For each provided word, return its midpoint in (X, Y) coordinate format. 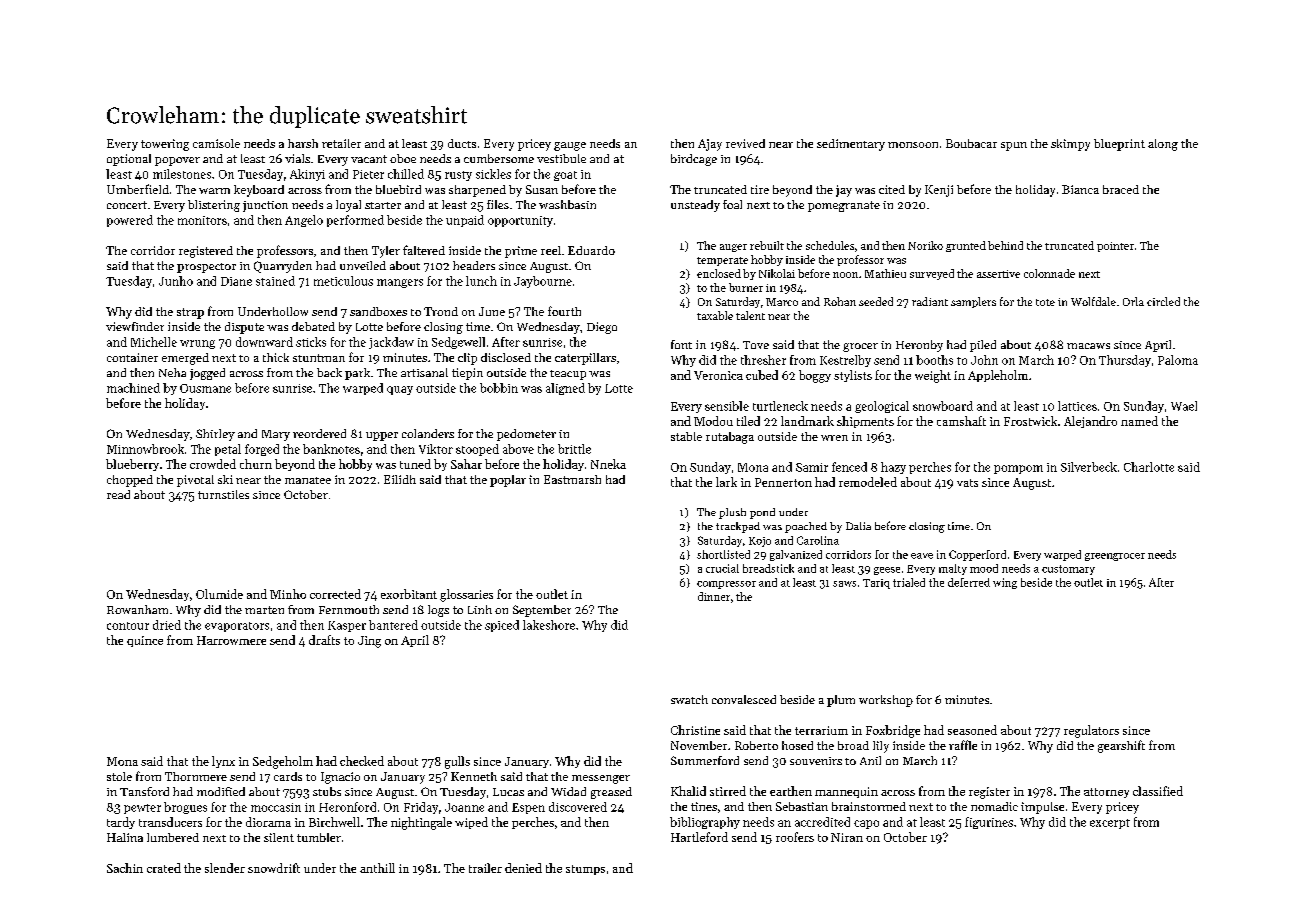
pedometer (526, 435)
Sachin (125, 868)
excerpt (1110, 824)
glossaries (466, 595)
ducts (462, 143)
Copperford (977, 555)
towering (165, 145)
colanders (428, 433)
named (1139, 421)
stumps (585, 870)
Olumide (219, 594)
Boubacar (971, 143)
